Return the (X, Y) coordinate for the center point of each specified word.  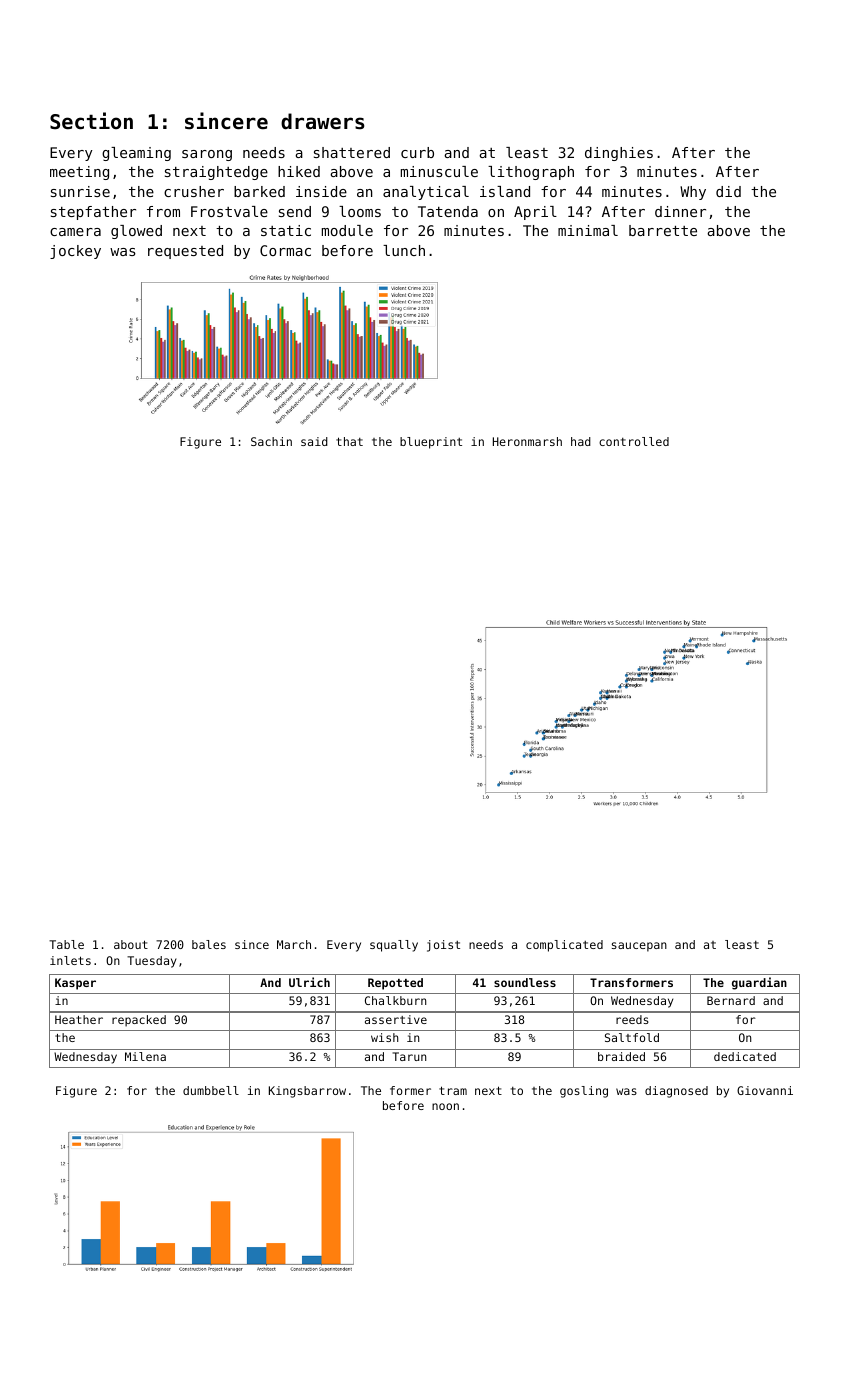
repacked (139, 1021)
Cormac (285, 250)
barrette (663, 230)
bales (209, 944)
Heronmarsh (527, 441)
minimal (588, 230)
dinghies (619, 154)
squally (394, 946)
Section (91, 121)
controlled (634, 441)
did (728, 191)
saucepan (639, 947)
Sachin (271, 441)
